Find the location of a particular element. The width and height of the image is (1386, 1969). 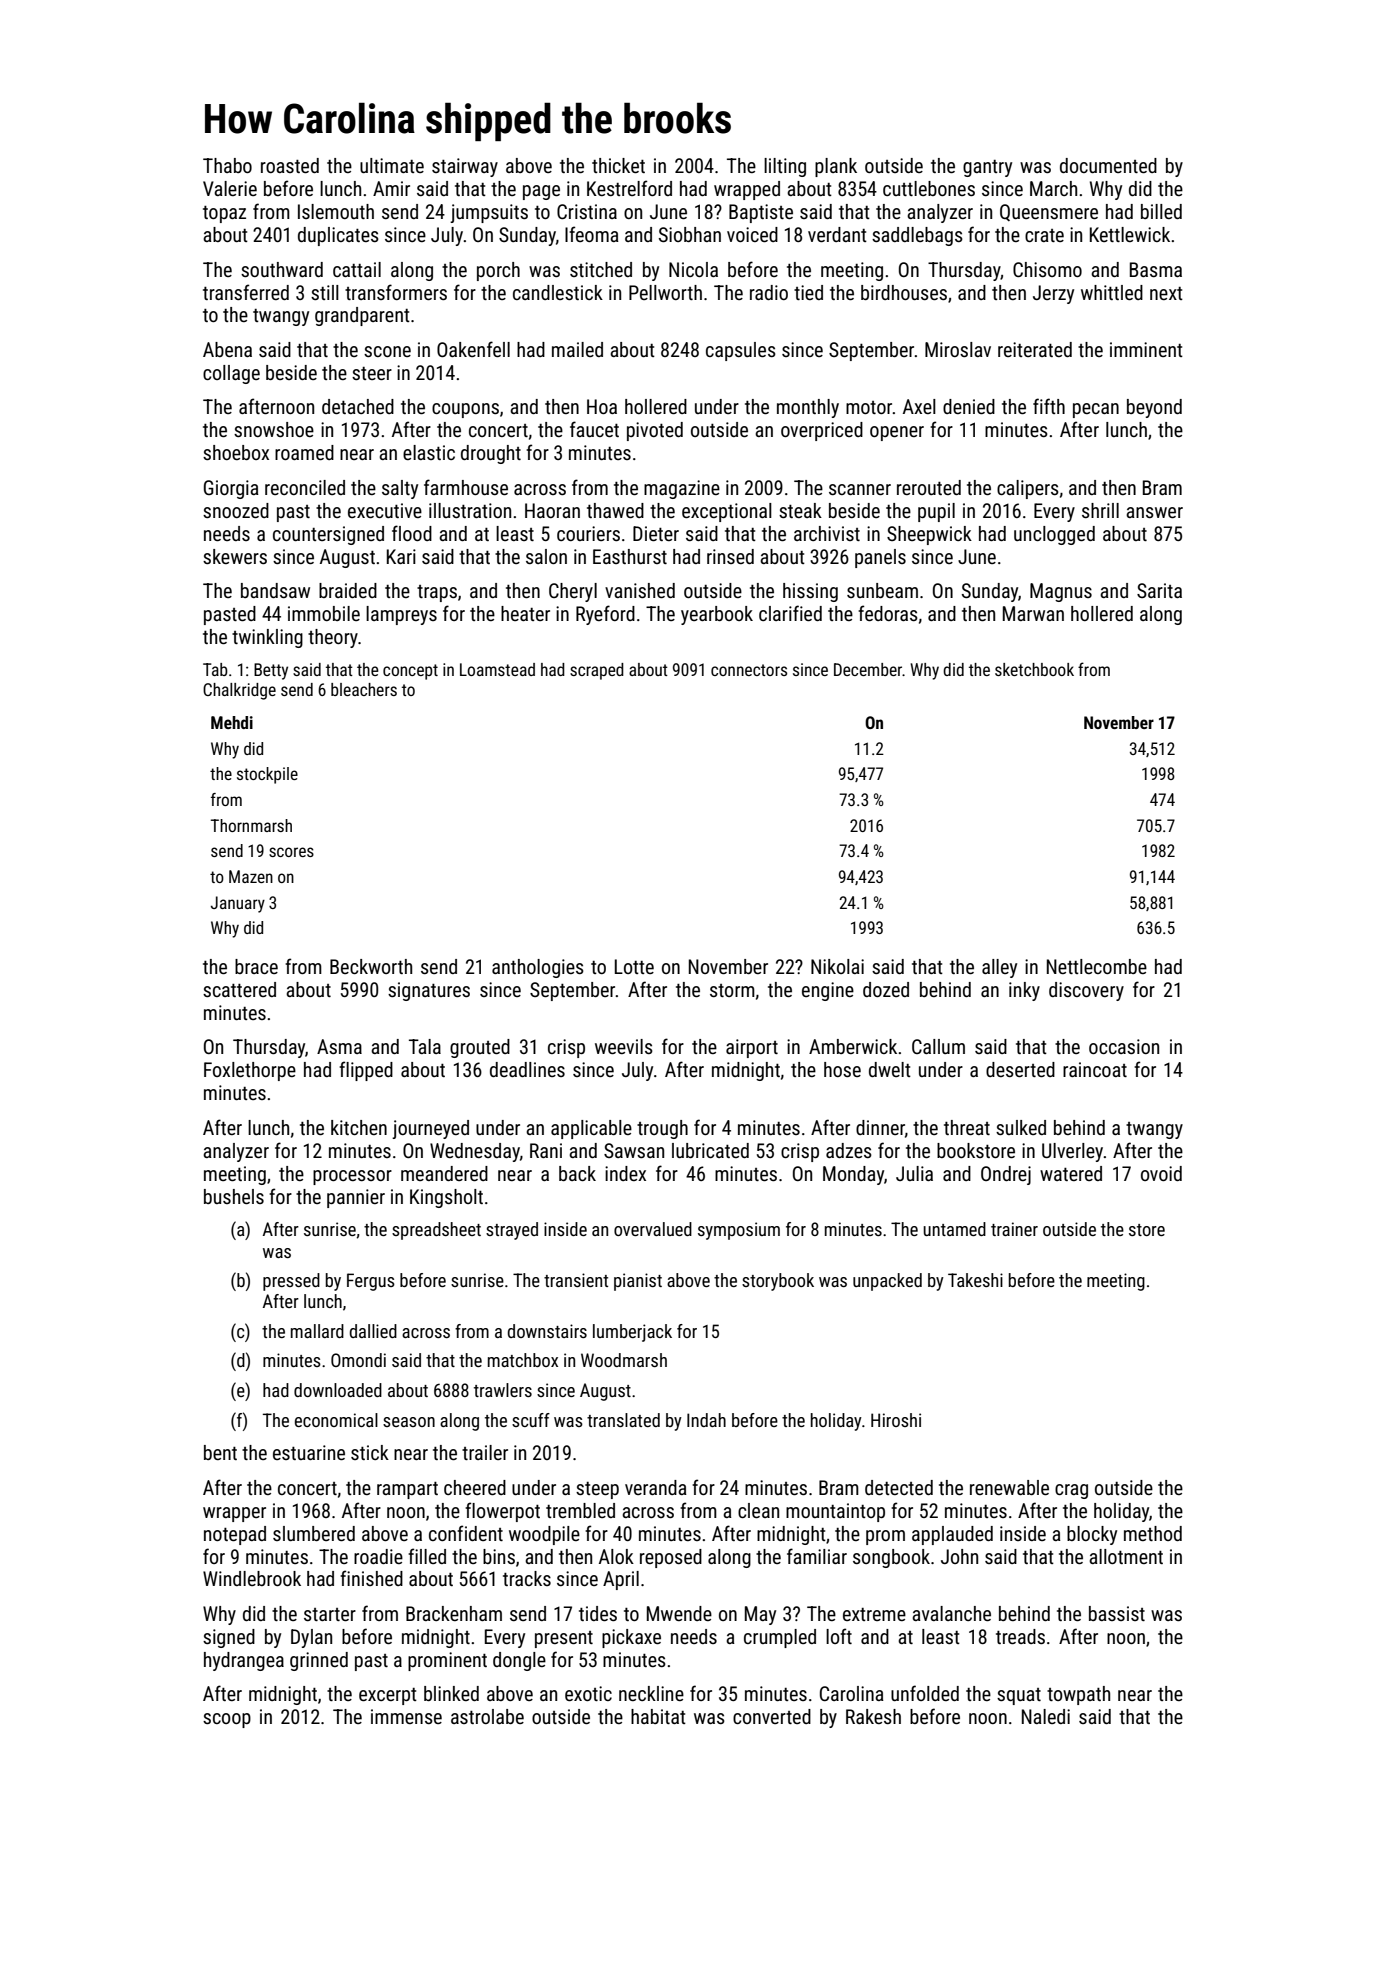

thicket is located at coordinates (618, 165).
